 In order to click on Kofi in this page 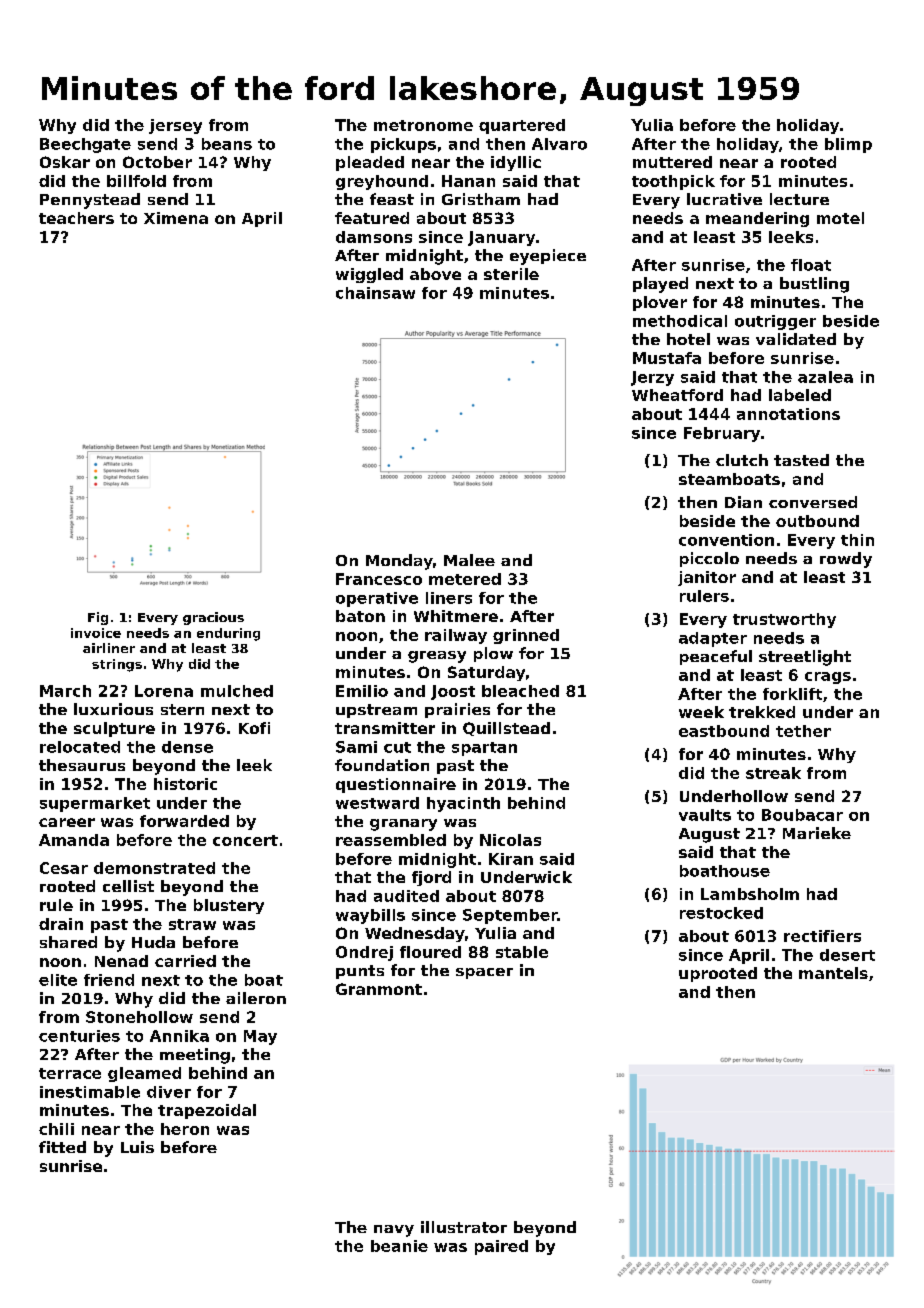, I will do `click(254, 728)`.
